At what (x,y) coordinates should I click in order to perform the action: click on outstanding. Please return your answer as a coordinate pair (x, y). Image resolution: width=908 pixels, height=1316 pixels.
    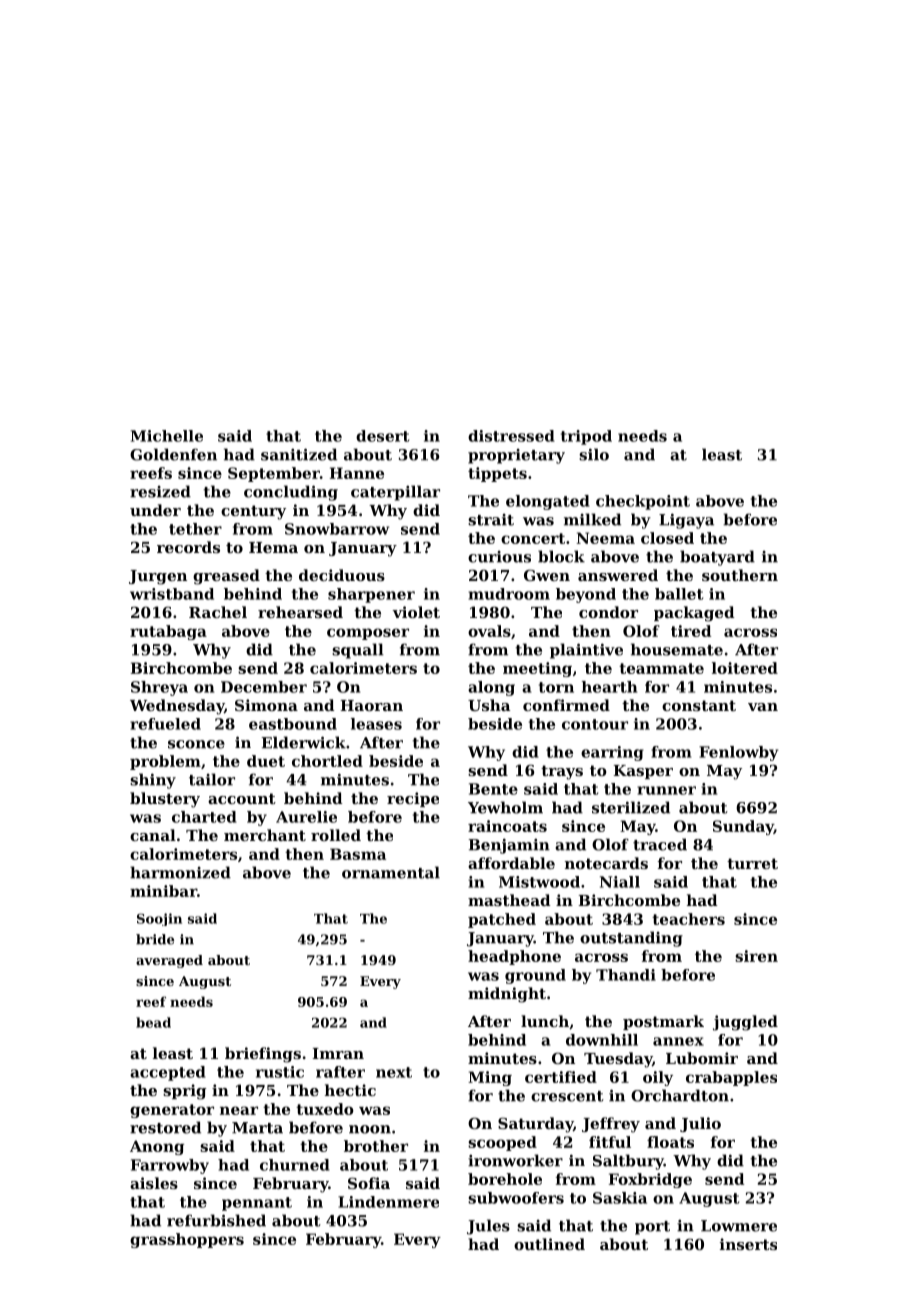
    Looking at the image, I should click on (631, 939).
